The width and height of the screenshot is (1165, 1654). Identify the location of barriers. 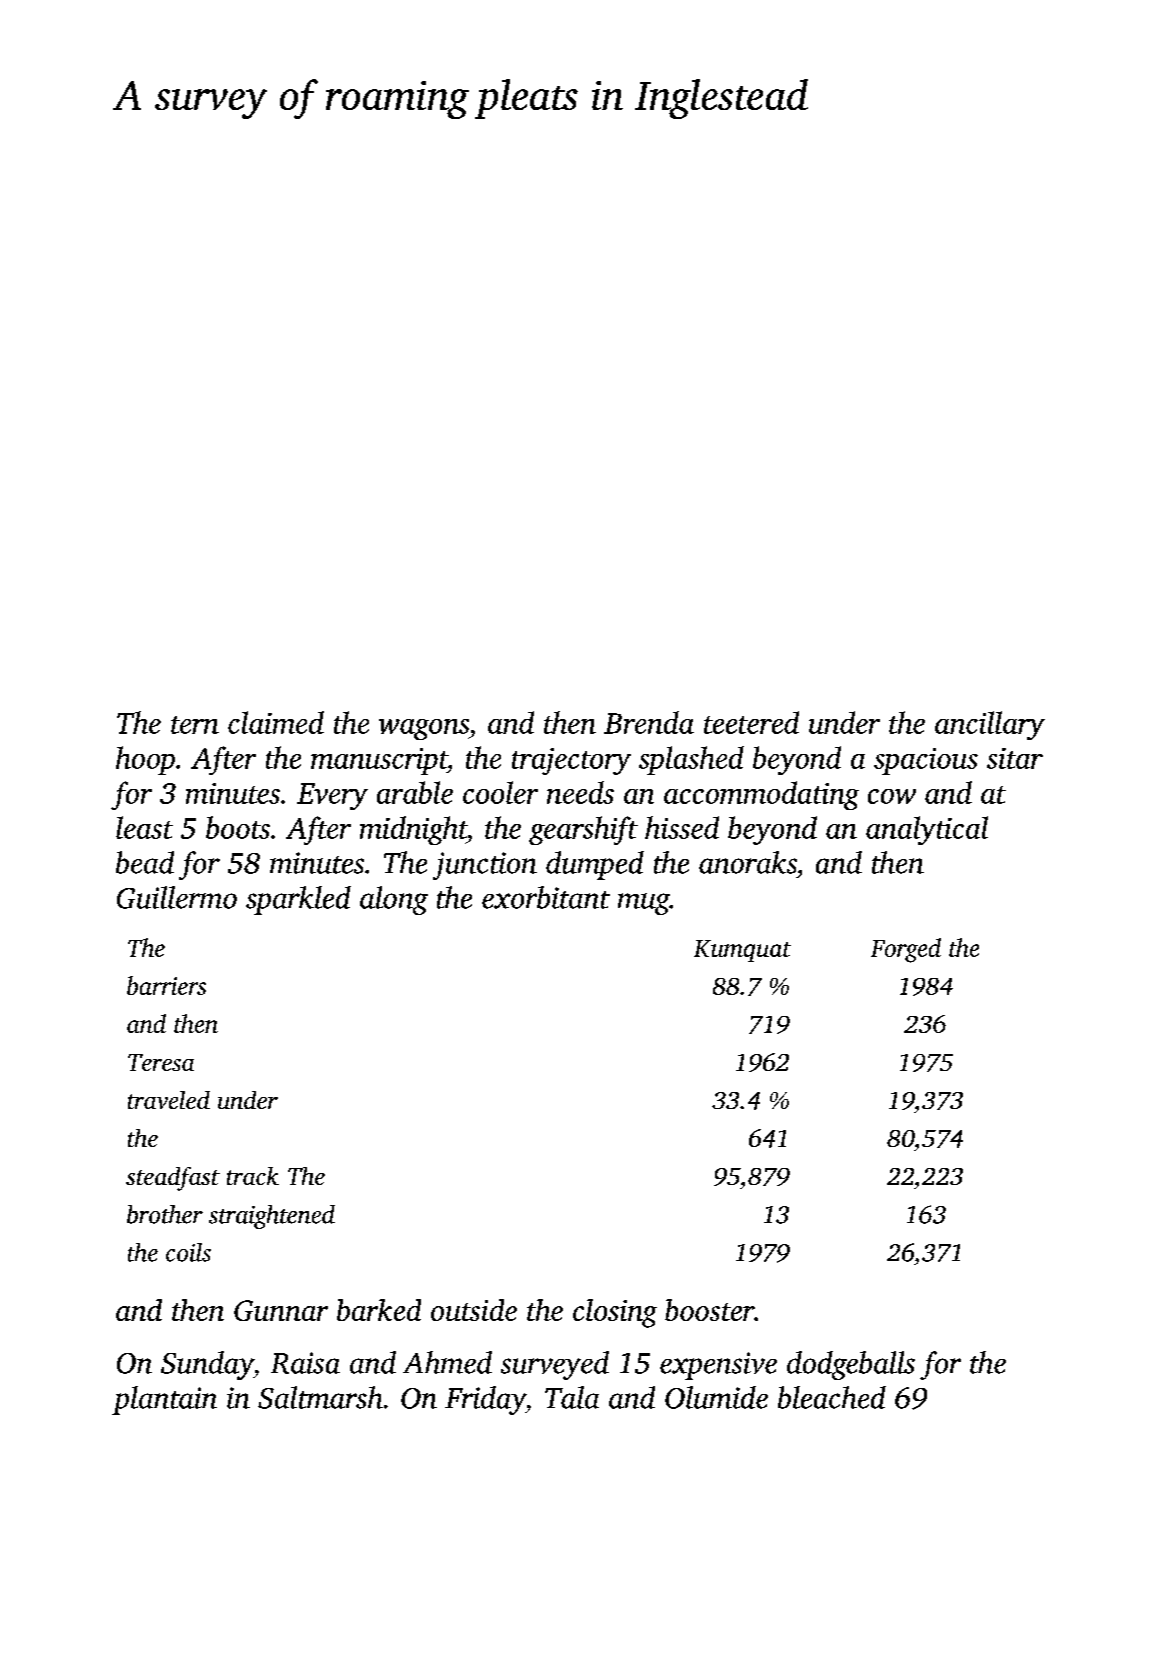
(166, 985).
